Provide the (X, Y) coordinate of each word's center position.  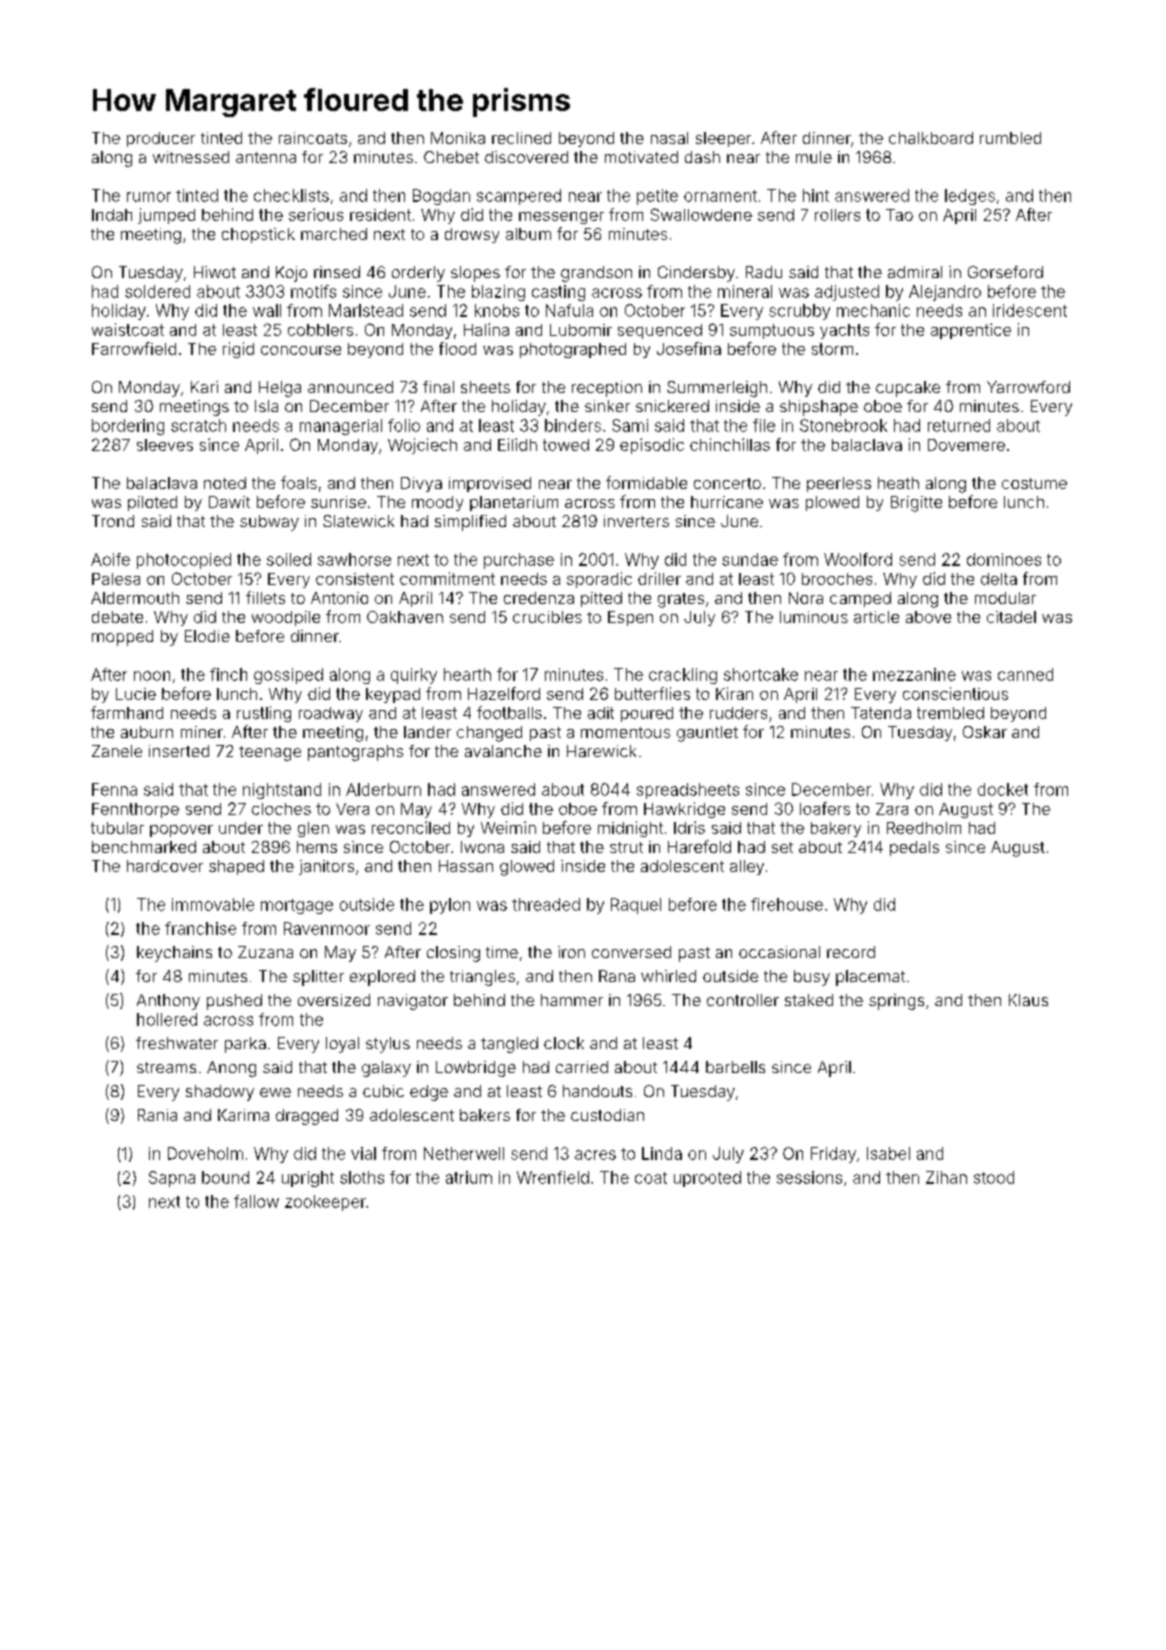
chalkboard (931, 138)
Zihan (946, 1177)
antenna (266, 157)
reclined (521, 138)
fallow (256, 1201)
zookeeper (325, 1203)
